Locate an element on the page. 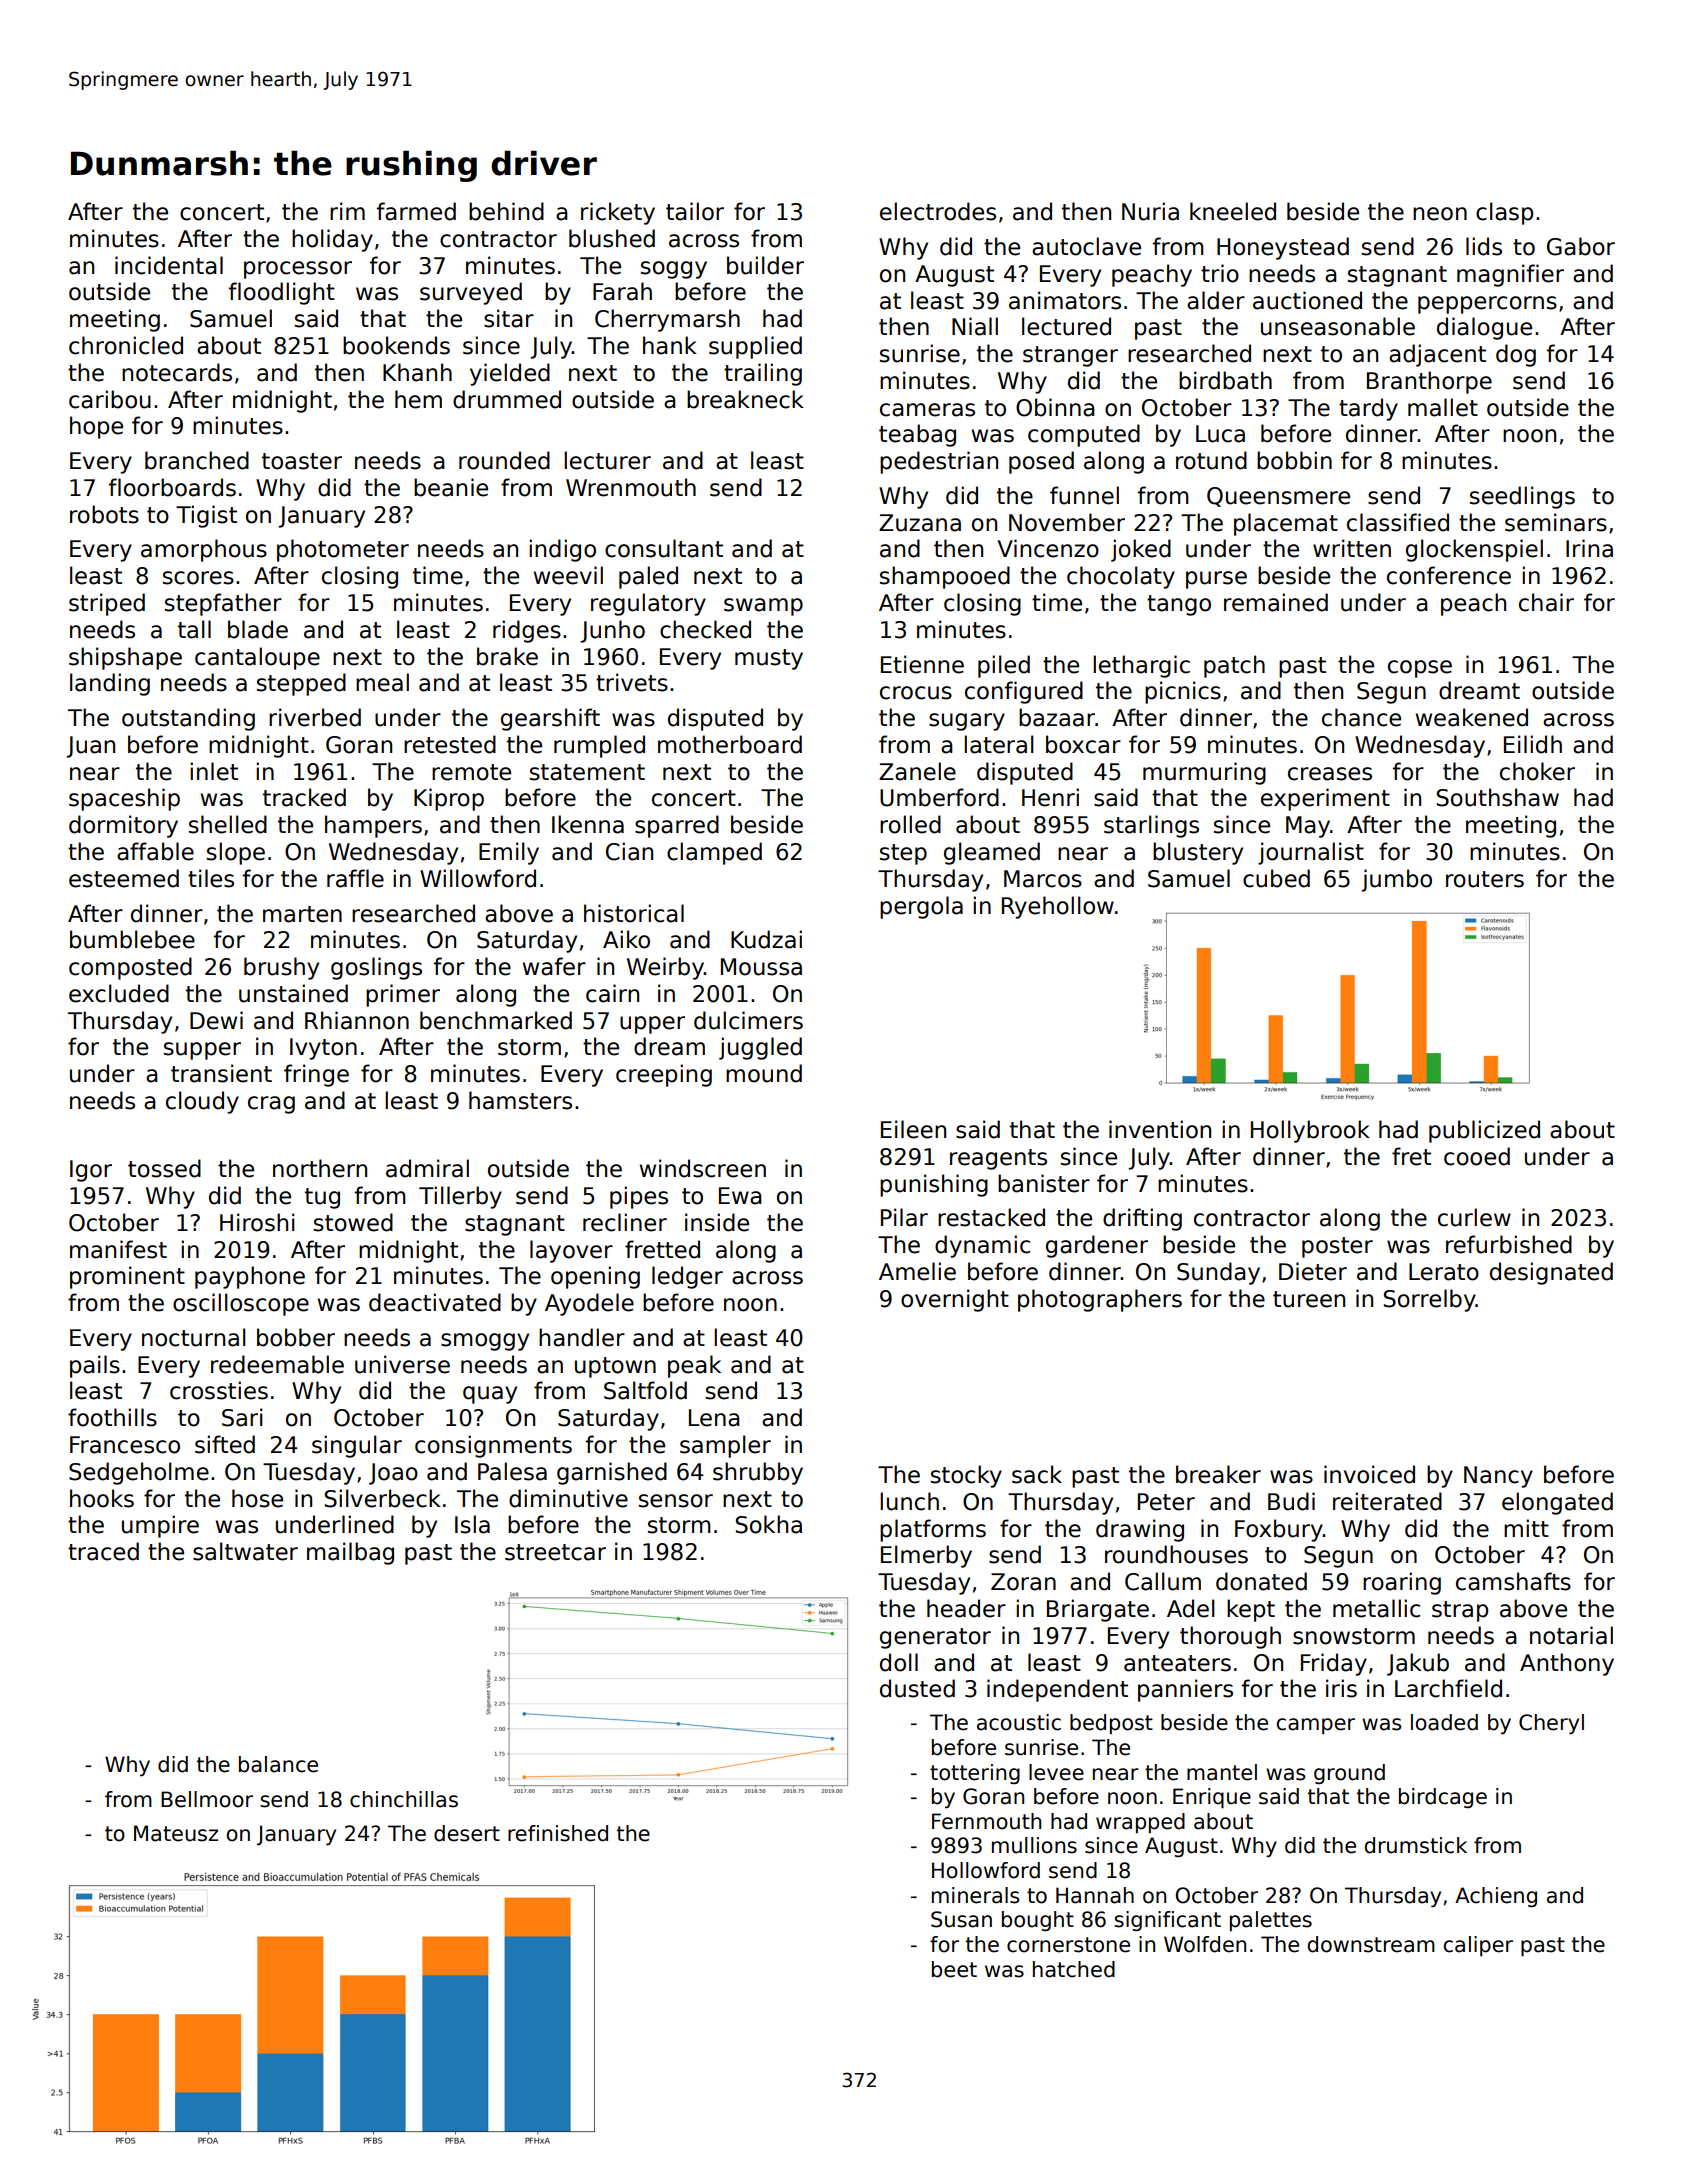 The width and height of the page is (1683, 2178). universe is located at coordinates (402, 1364).
